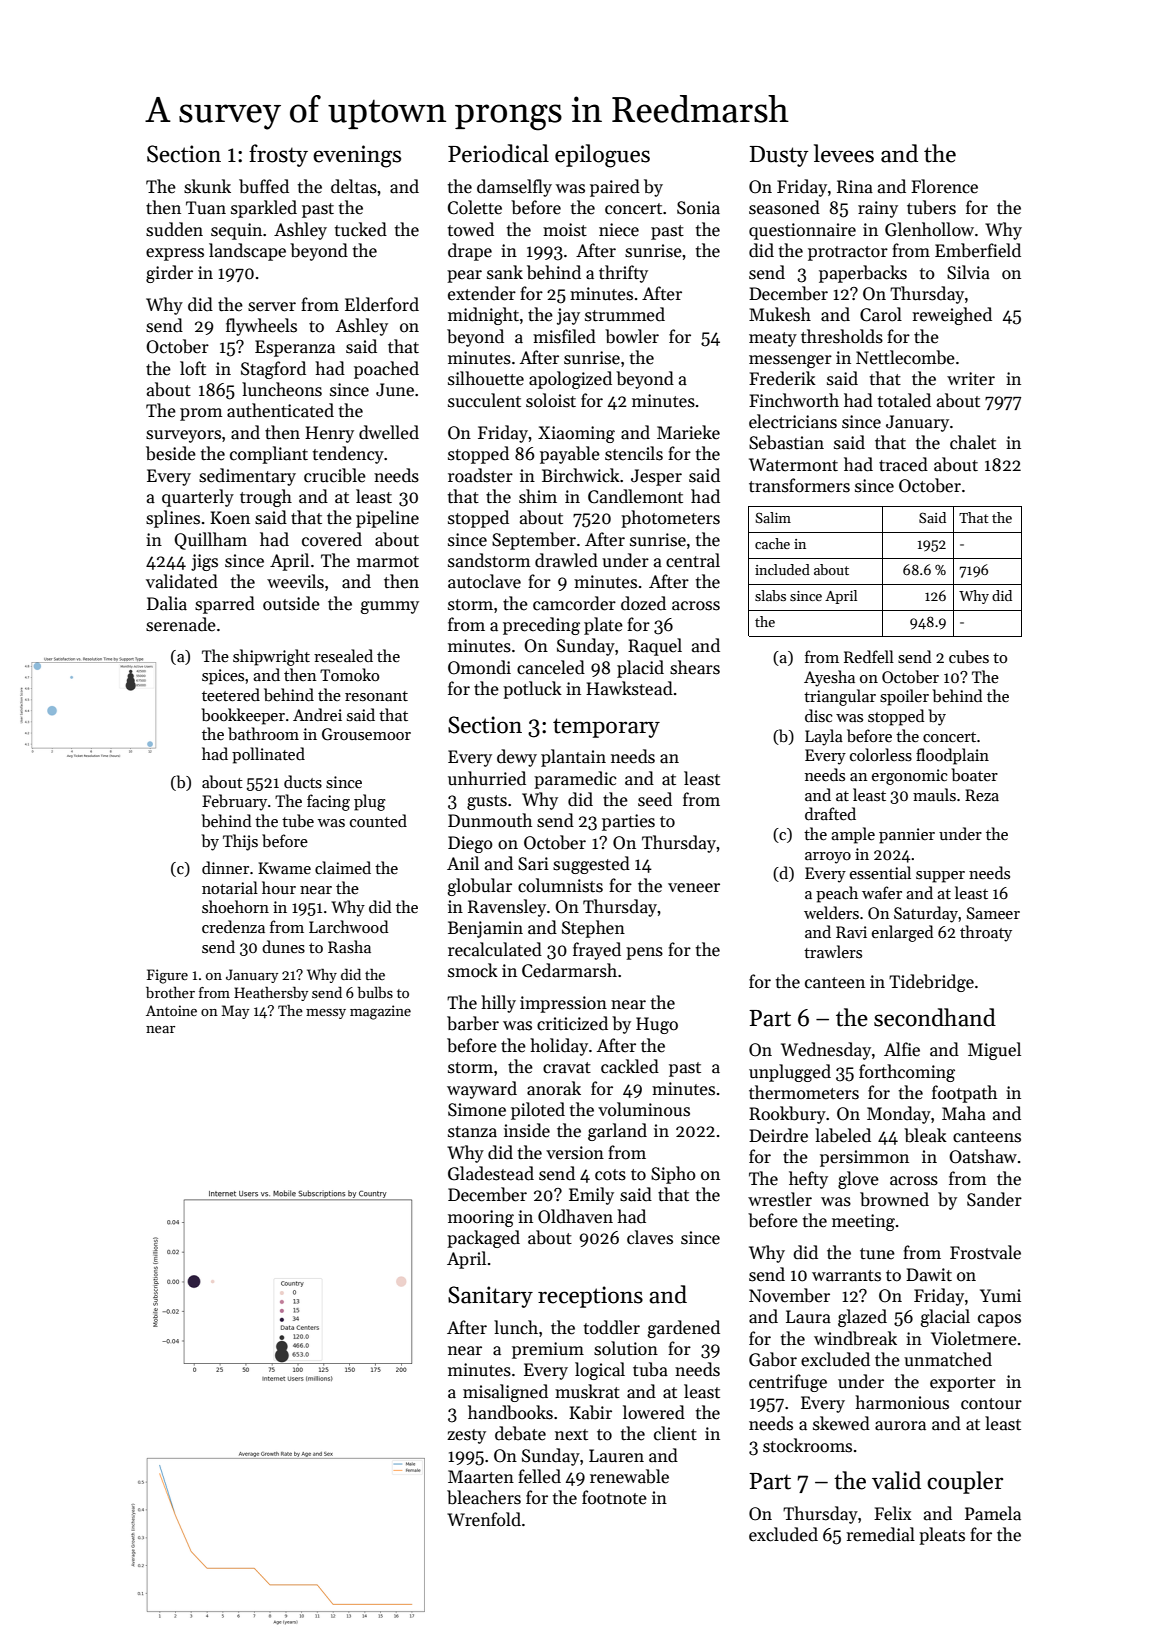 Image resolution: width=1168 pixels, height=1652 pixels. I want to click on Wrenfold, so click(484, 1519).
